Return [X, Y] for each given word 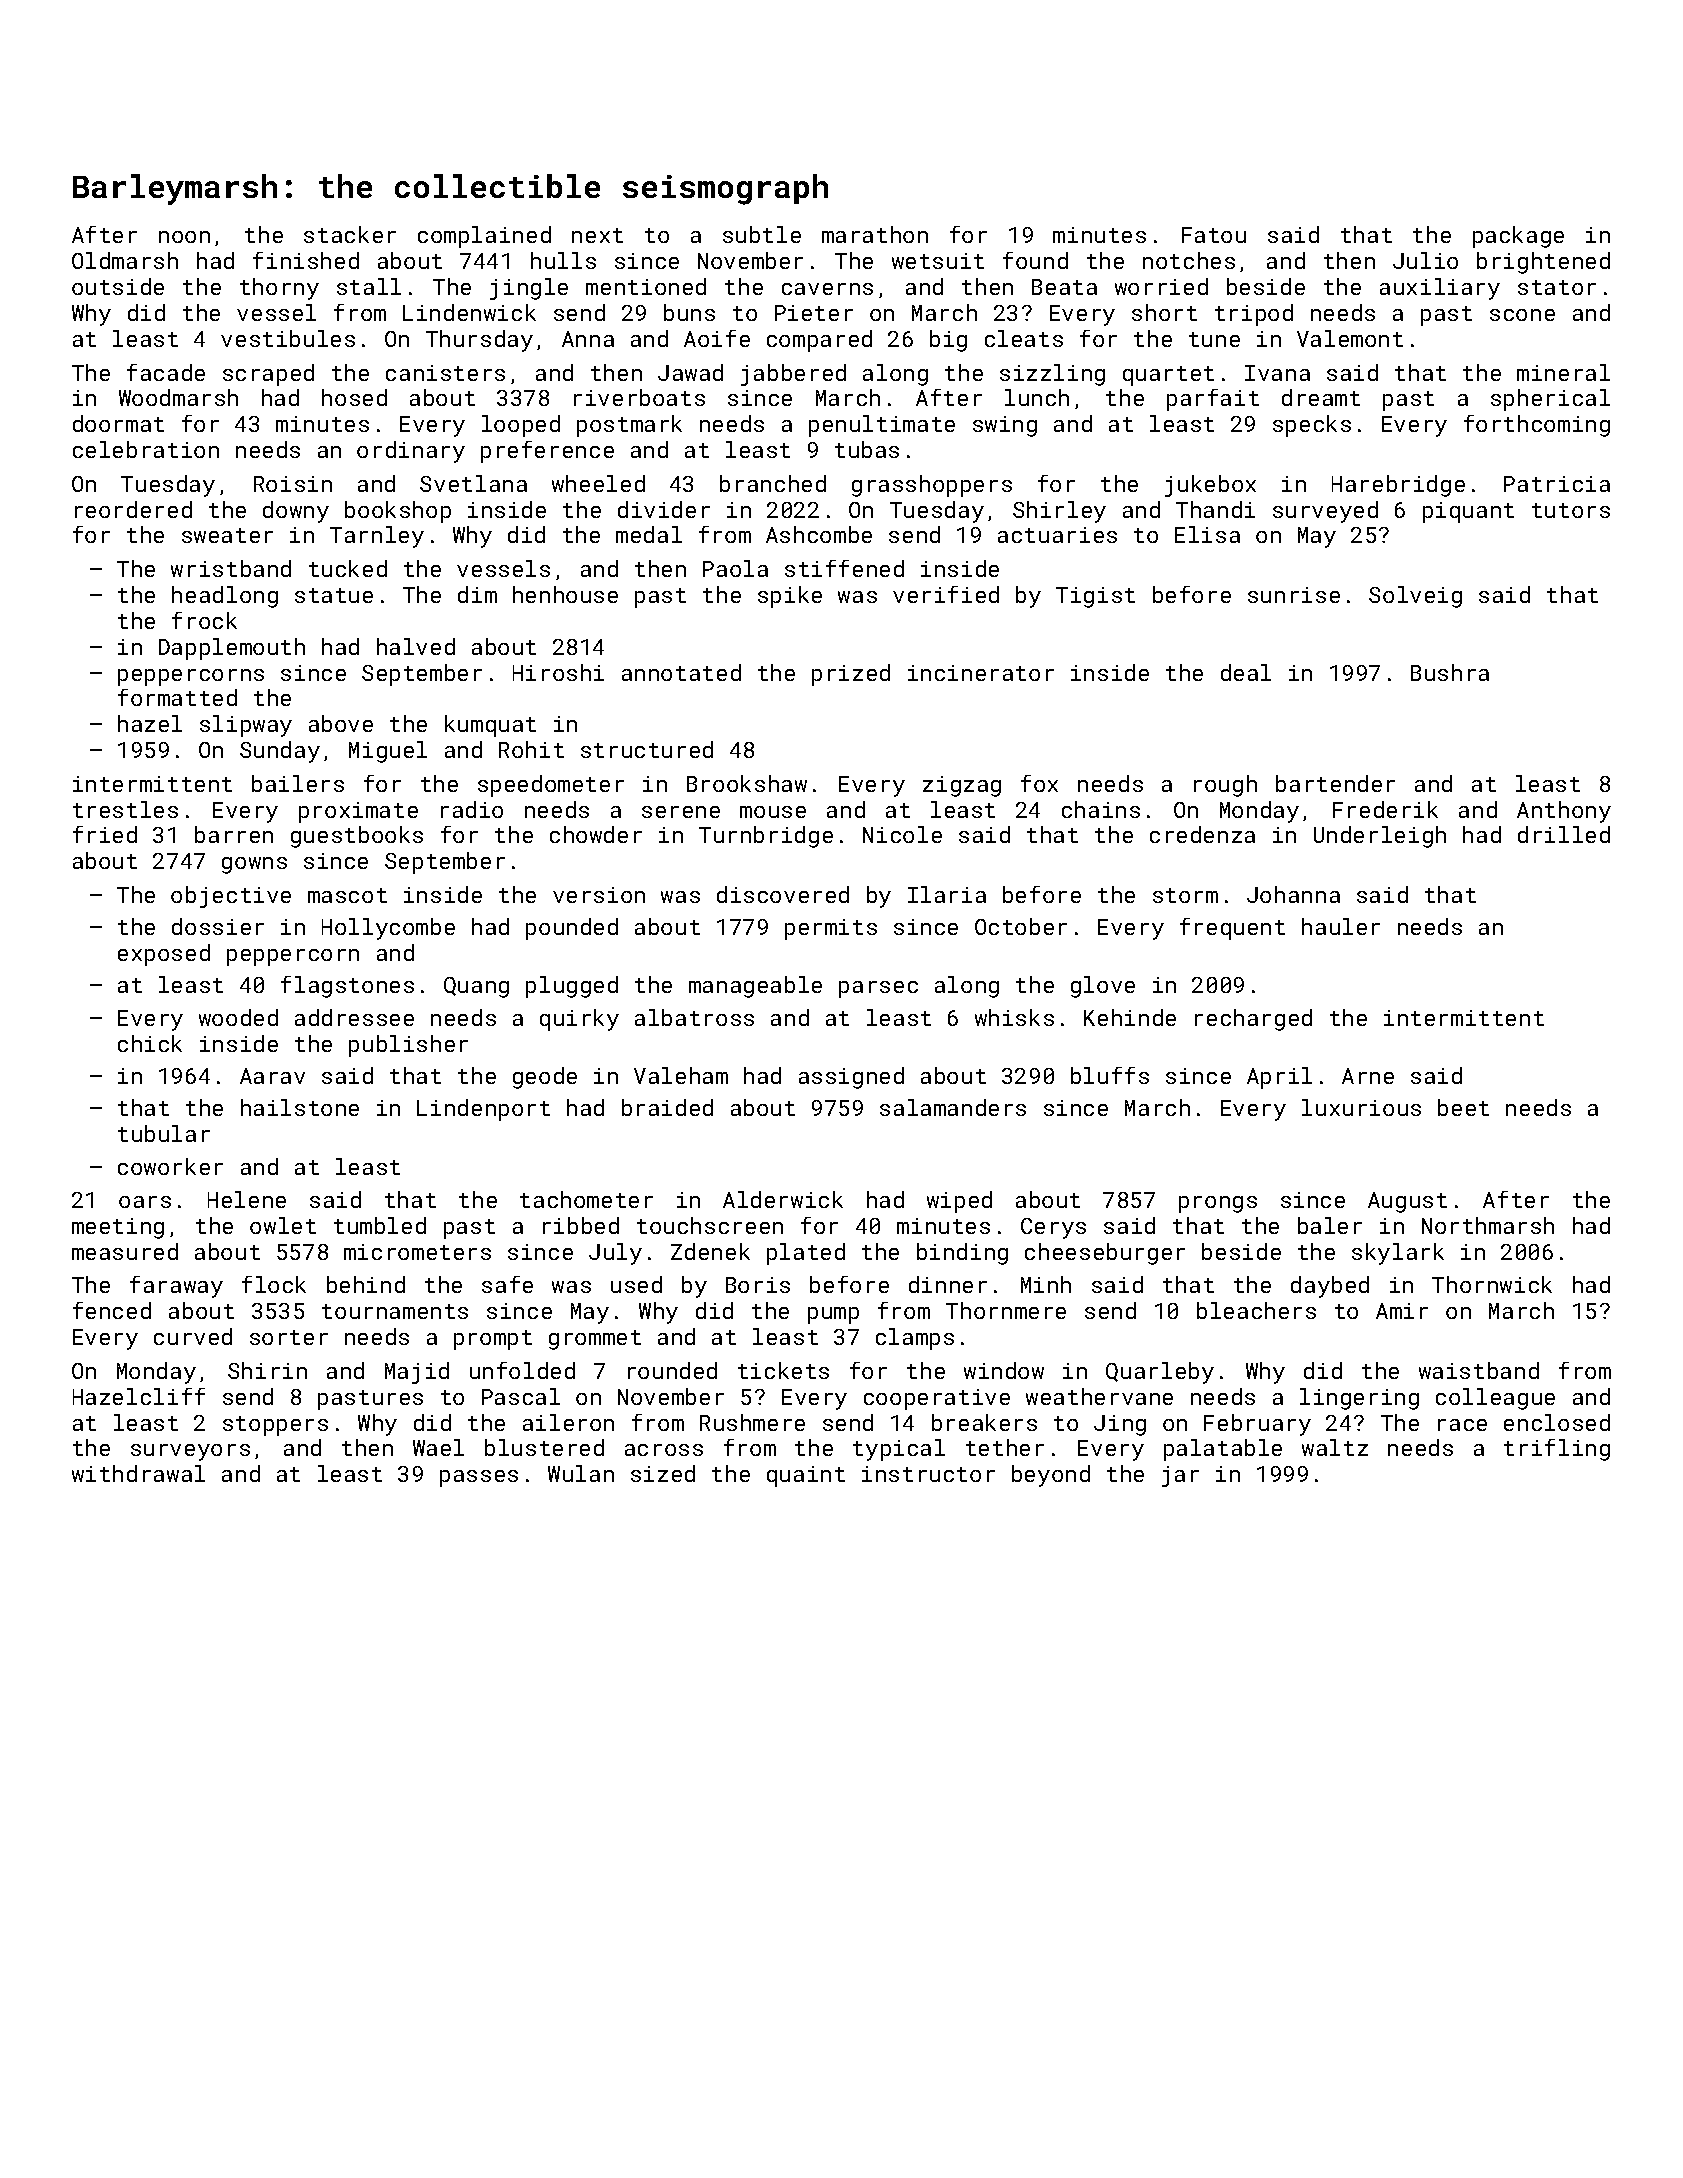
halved [416, 646]
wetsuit [938, 261]
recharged [1253, 1020]
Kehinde [1130, 1017]
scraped [268, 375]
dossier [218, 926]
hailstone [300, 1107]
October [1021, 926]
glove [1103, 987]
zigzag [962, 786]
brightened [1543, 263]
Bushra [1450, 672]
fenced [112, 1310]
